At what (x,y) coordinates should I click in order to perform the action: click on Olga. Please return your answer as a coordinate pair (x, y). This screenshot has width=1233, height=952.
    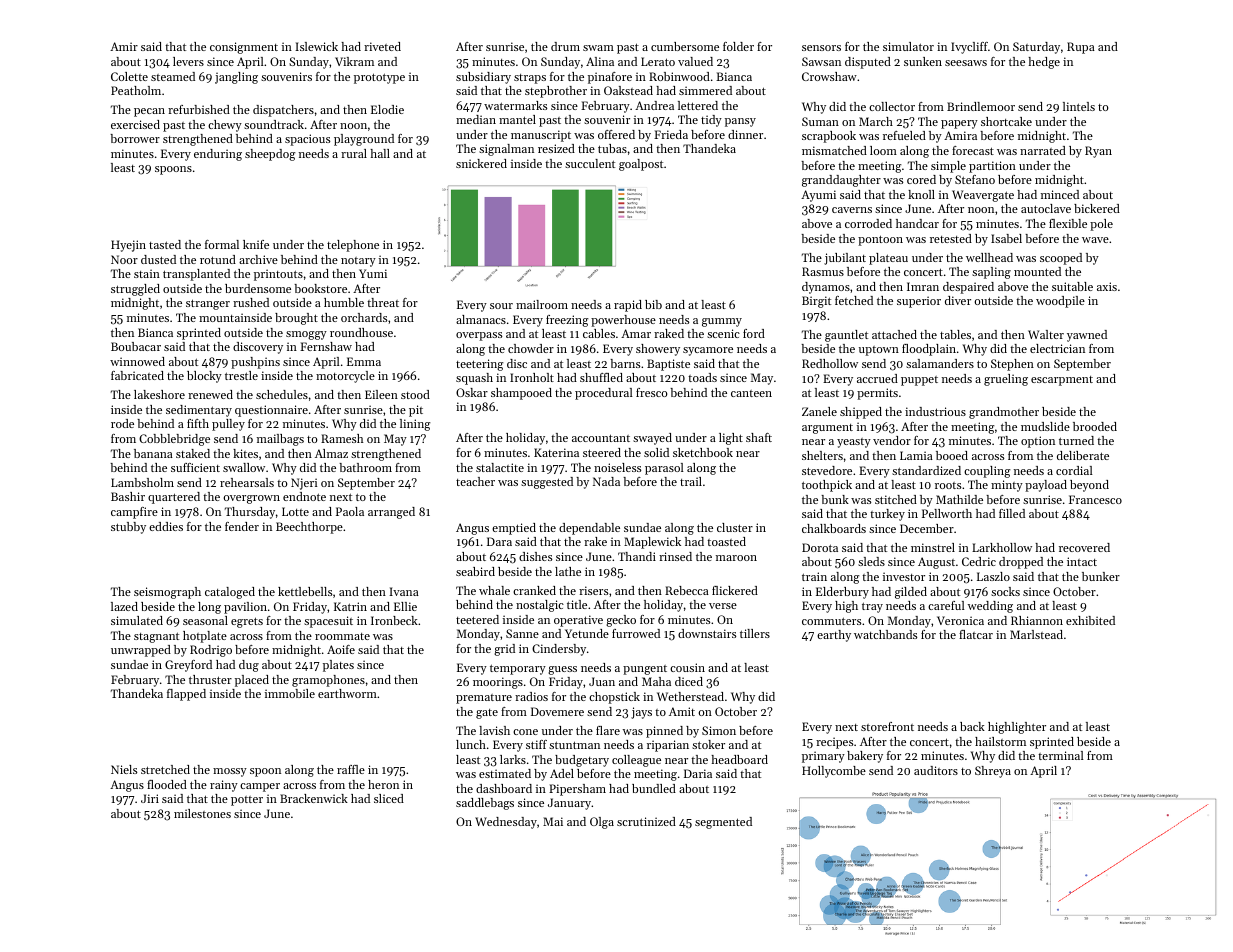
    Looking at the image, I should click on (602, 823).
